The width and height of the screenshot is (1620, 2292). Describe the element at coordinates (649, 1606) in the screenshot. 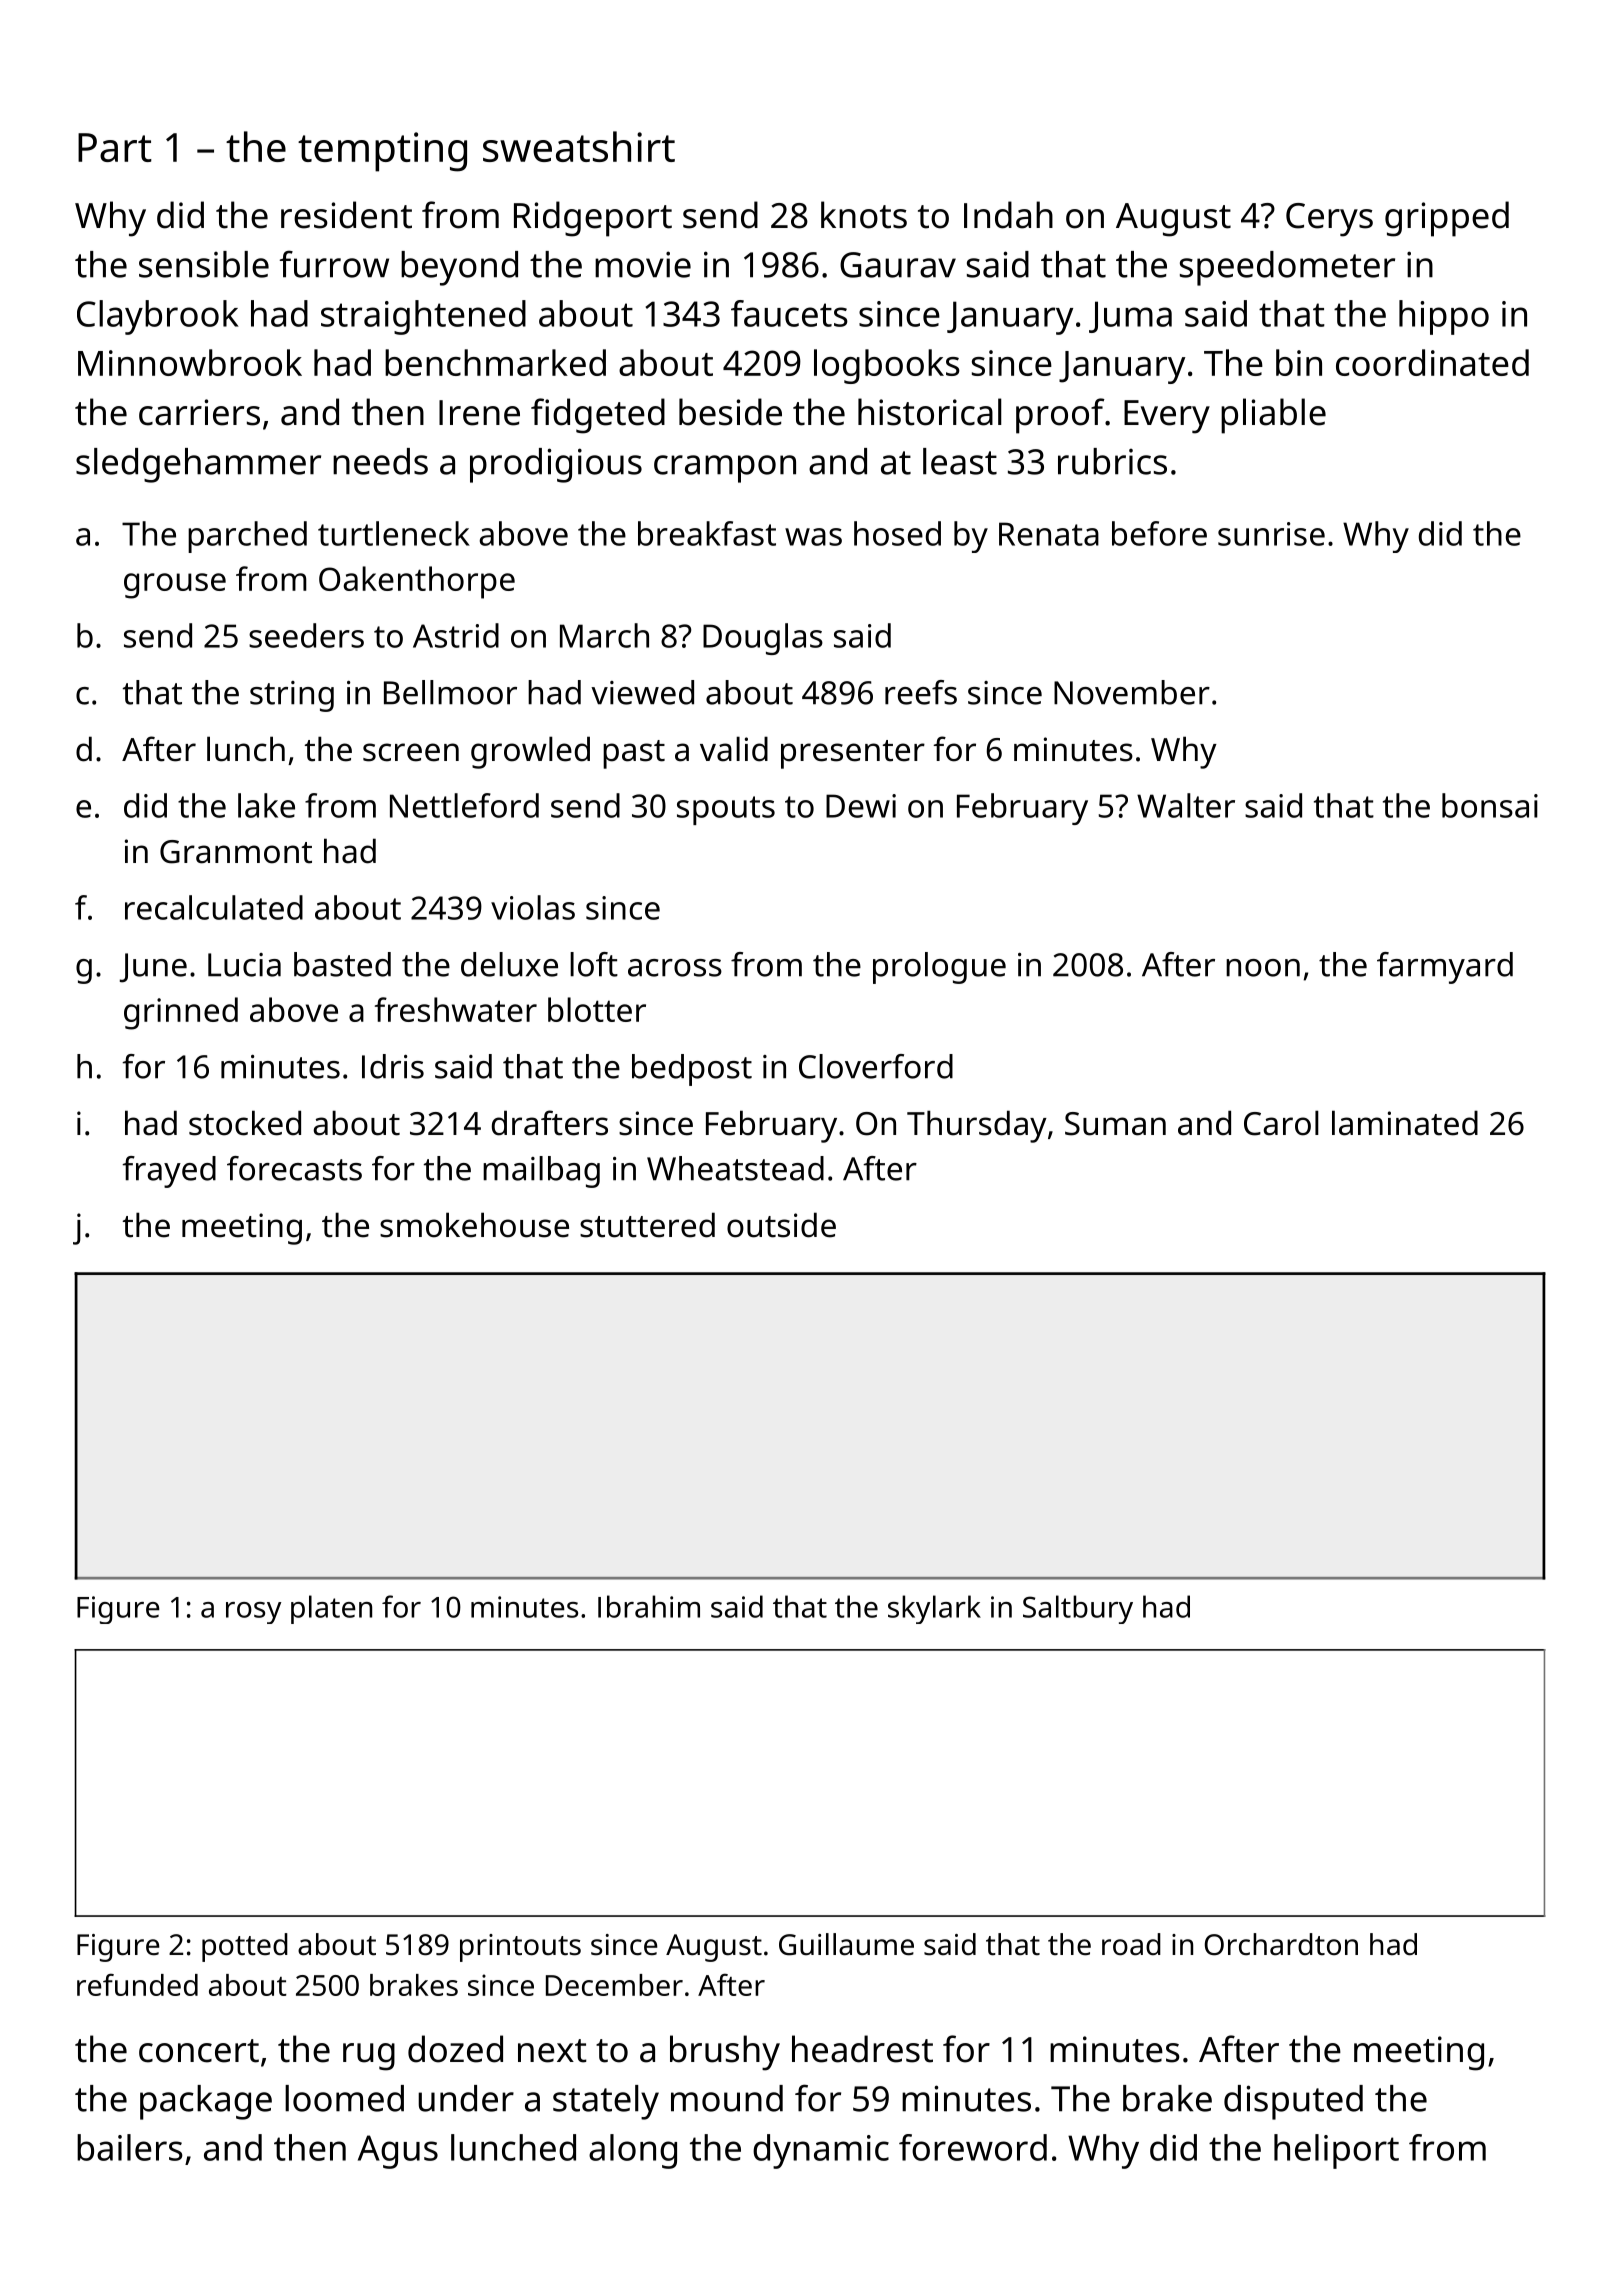

I see `Ibrahim` at that location.
